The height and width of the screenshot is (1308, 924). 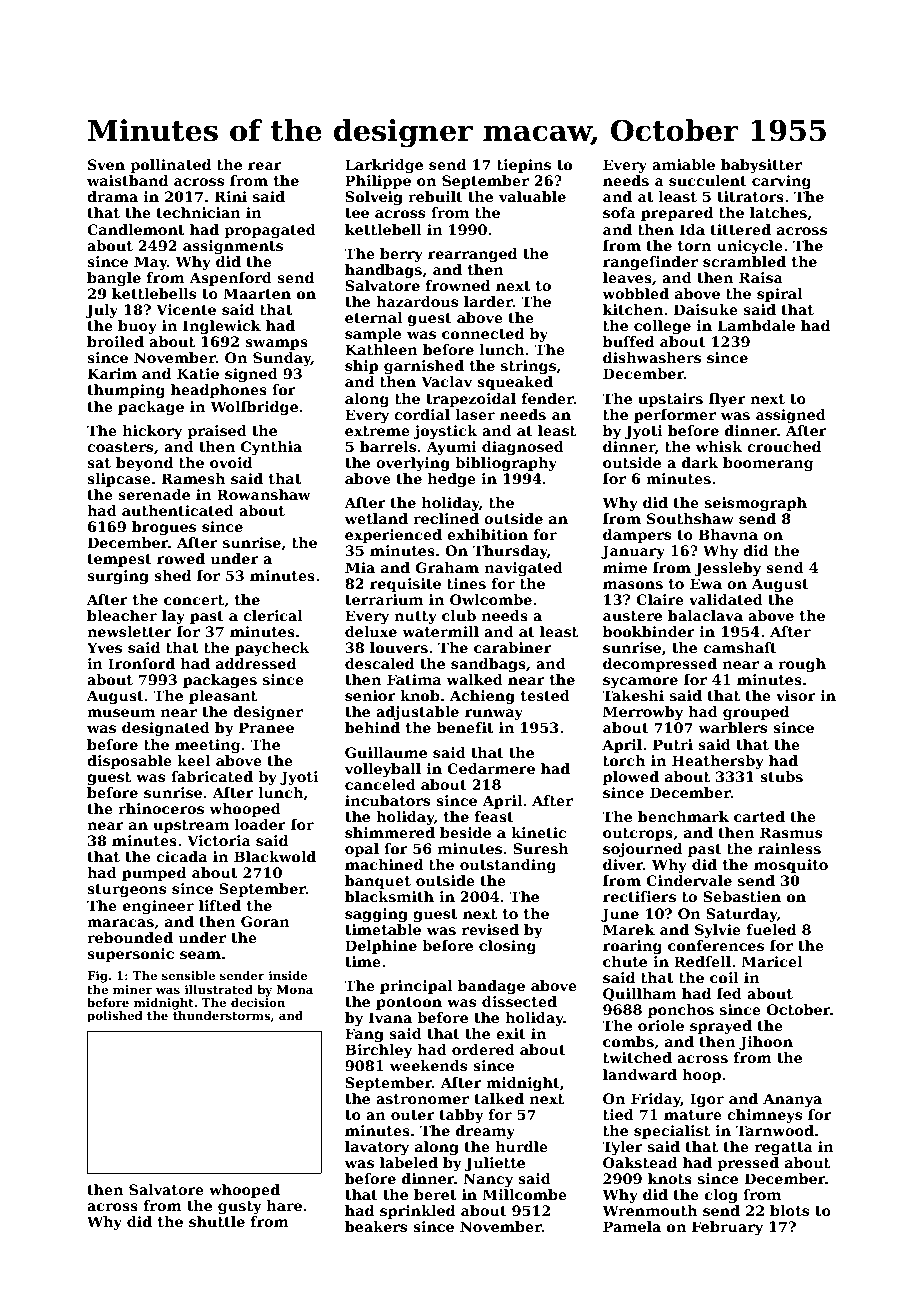 I want to click on brogues, so click(x=164, y=528).
